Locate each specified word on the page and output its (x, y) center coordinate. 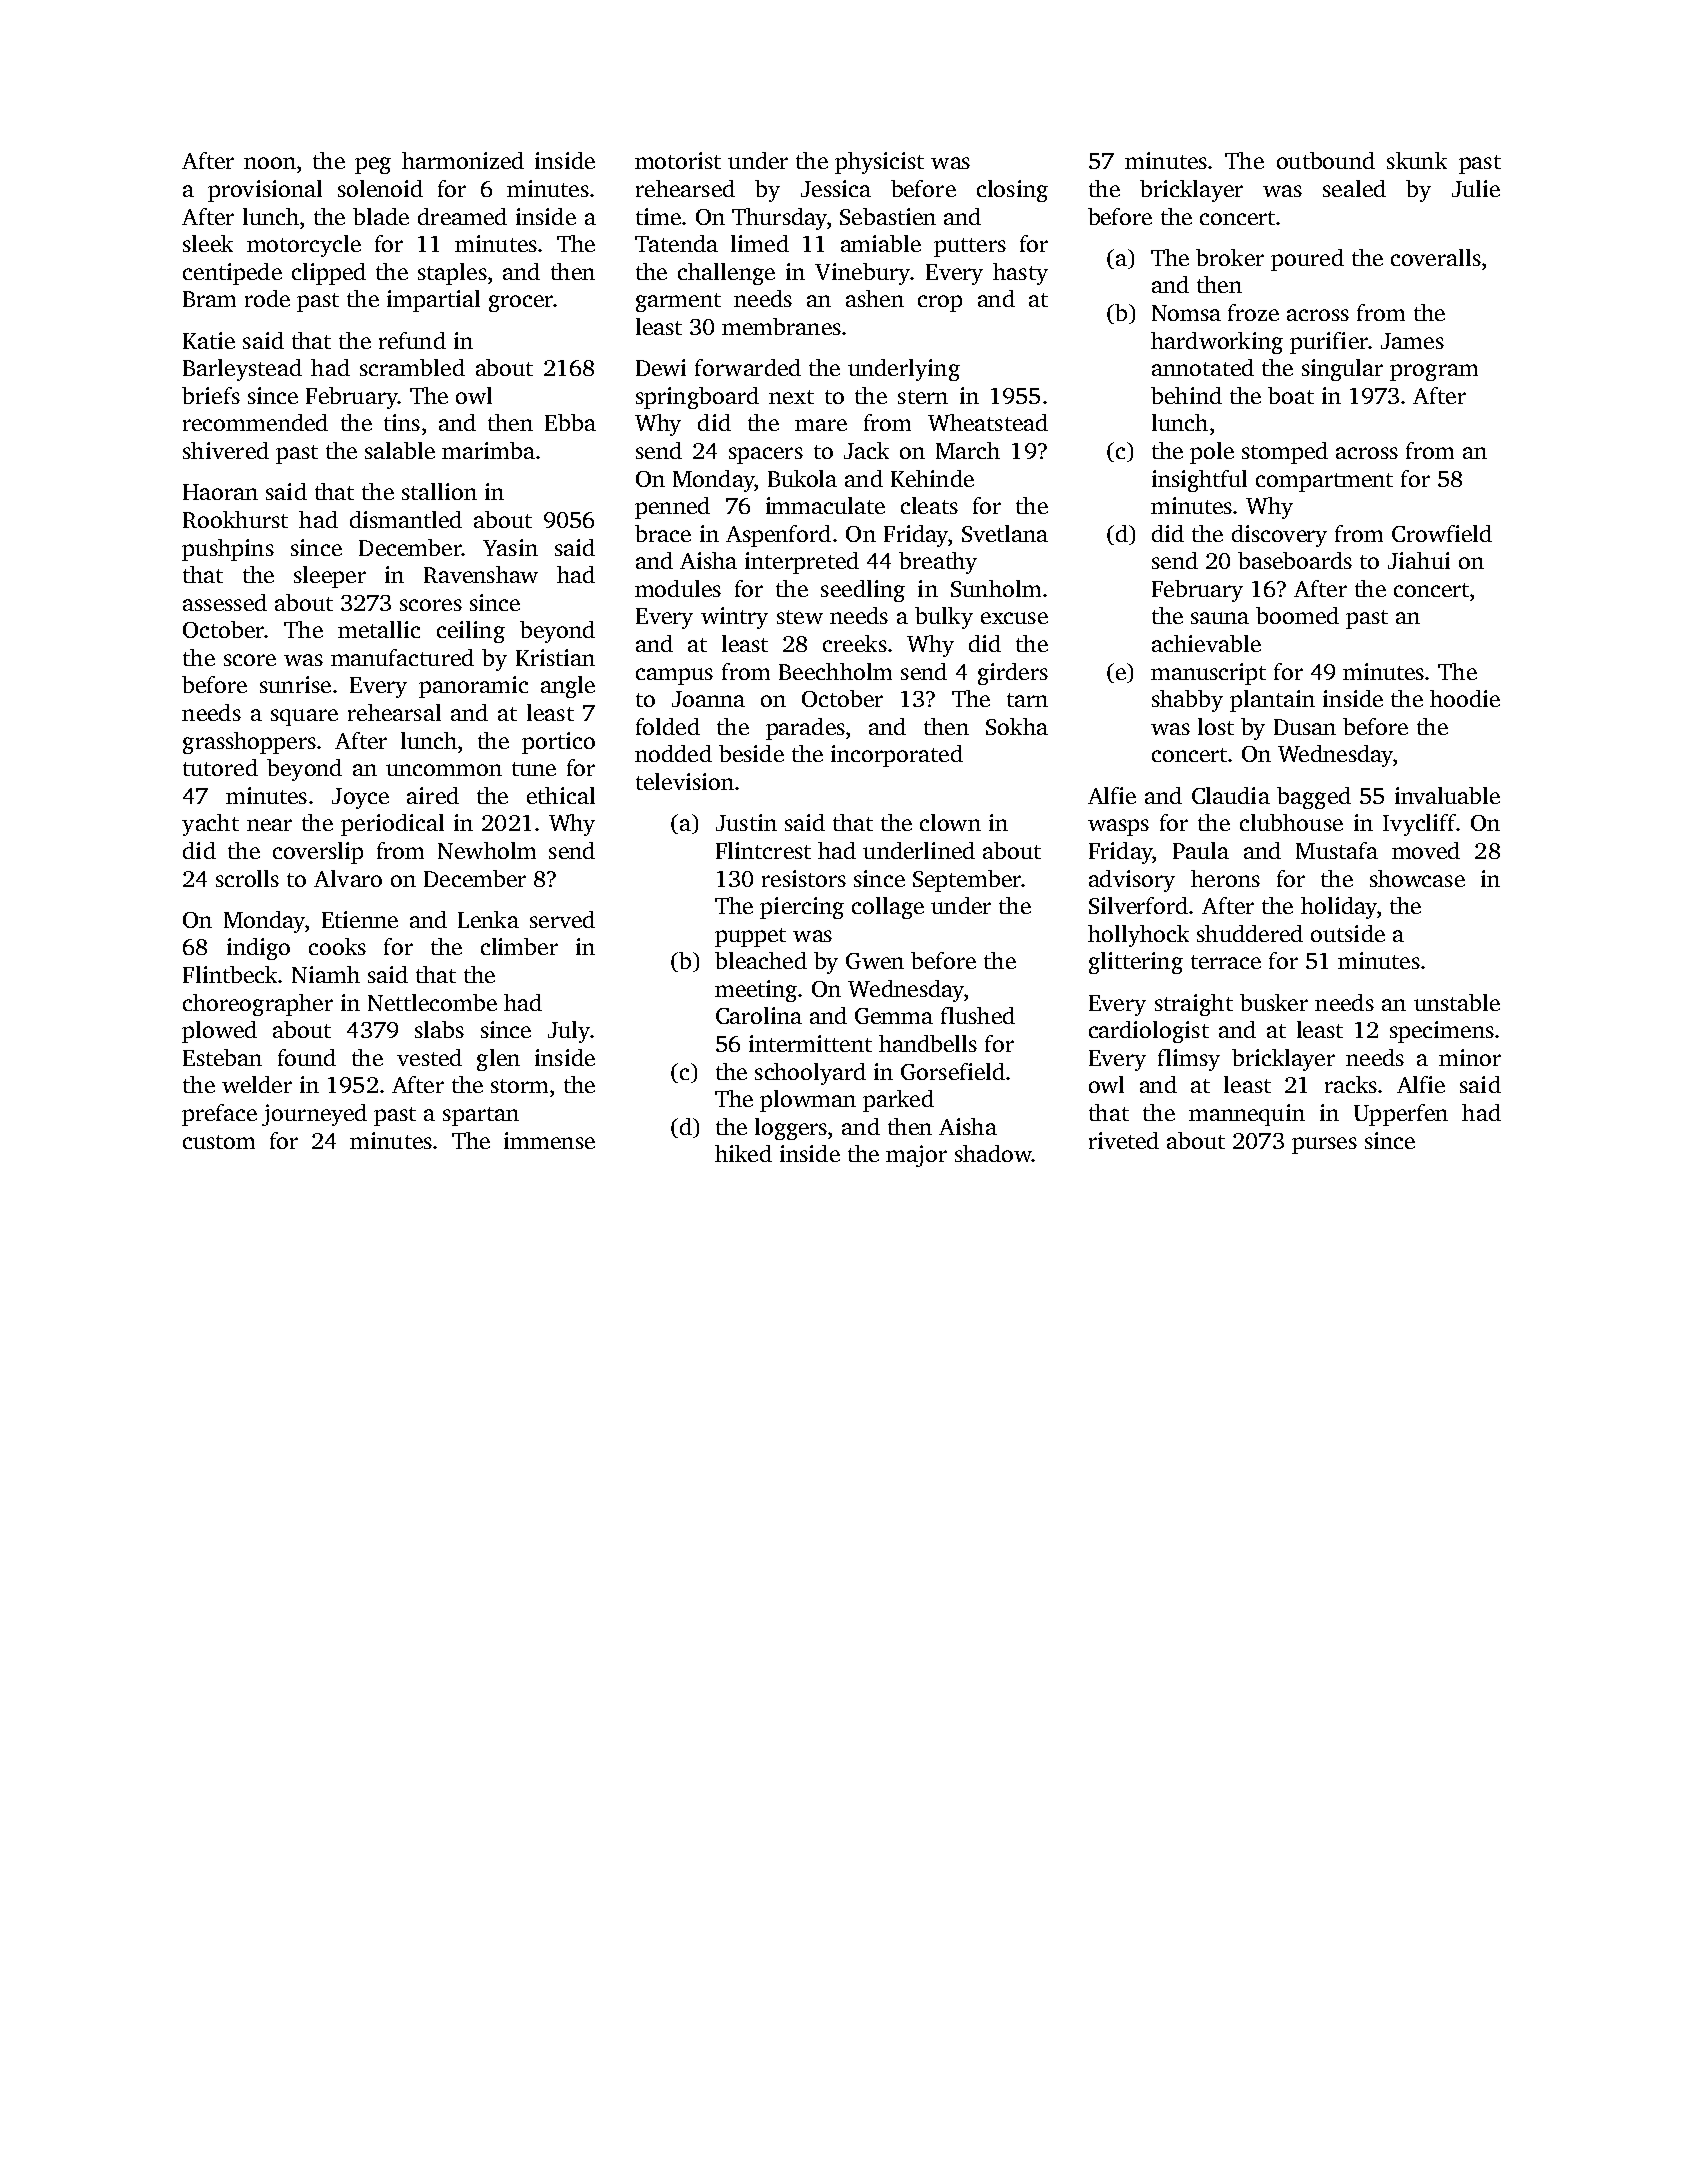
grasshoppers (249, 743)
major (916, 1156)
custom (219, 1142)
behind (1186, 395)
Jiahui (1419, 560)
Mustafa (1337, 850)
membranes (781, 326)
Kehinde (932, 478)
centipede (232, 274)
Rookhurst (235, 519)
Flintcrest (763, 850)
